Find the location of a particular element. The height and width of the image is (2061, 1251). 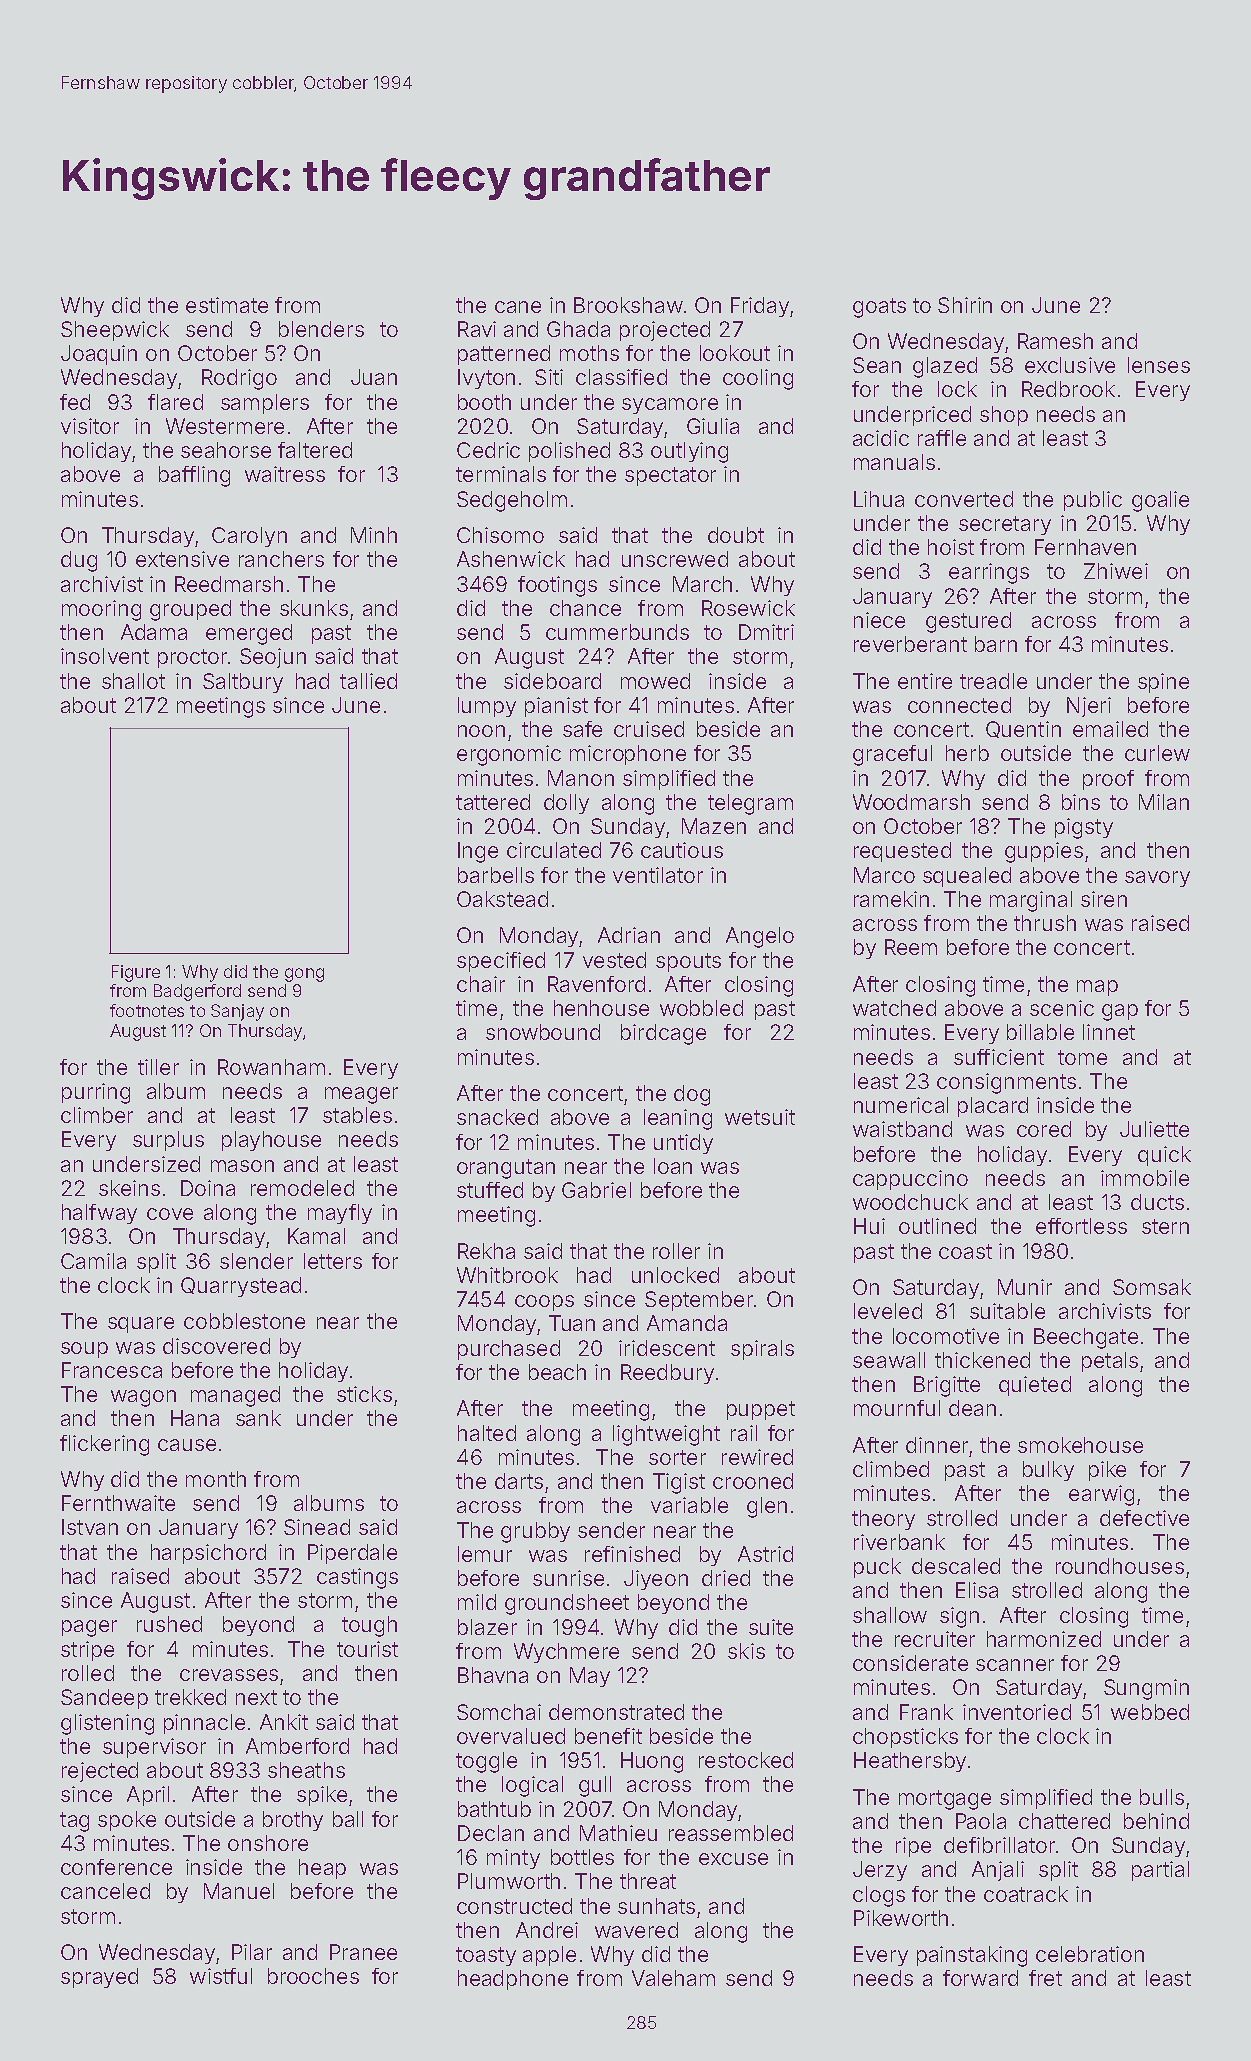

Sheepwick is located at coordinates (115, 331).
